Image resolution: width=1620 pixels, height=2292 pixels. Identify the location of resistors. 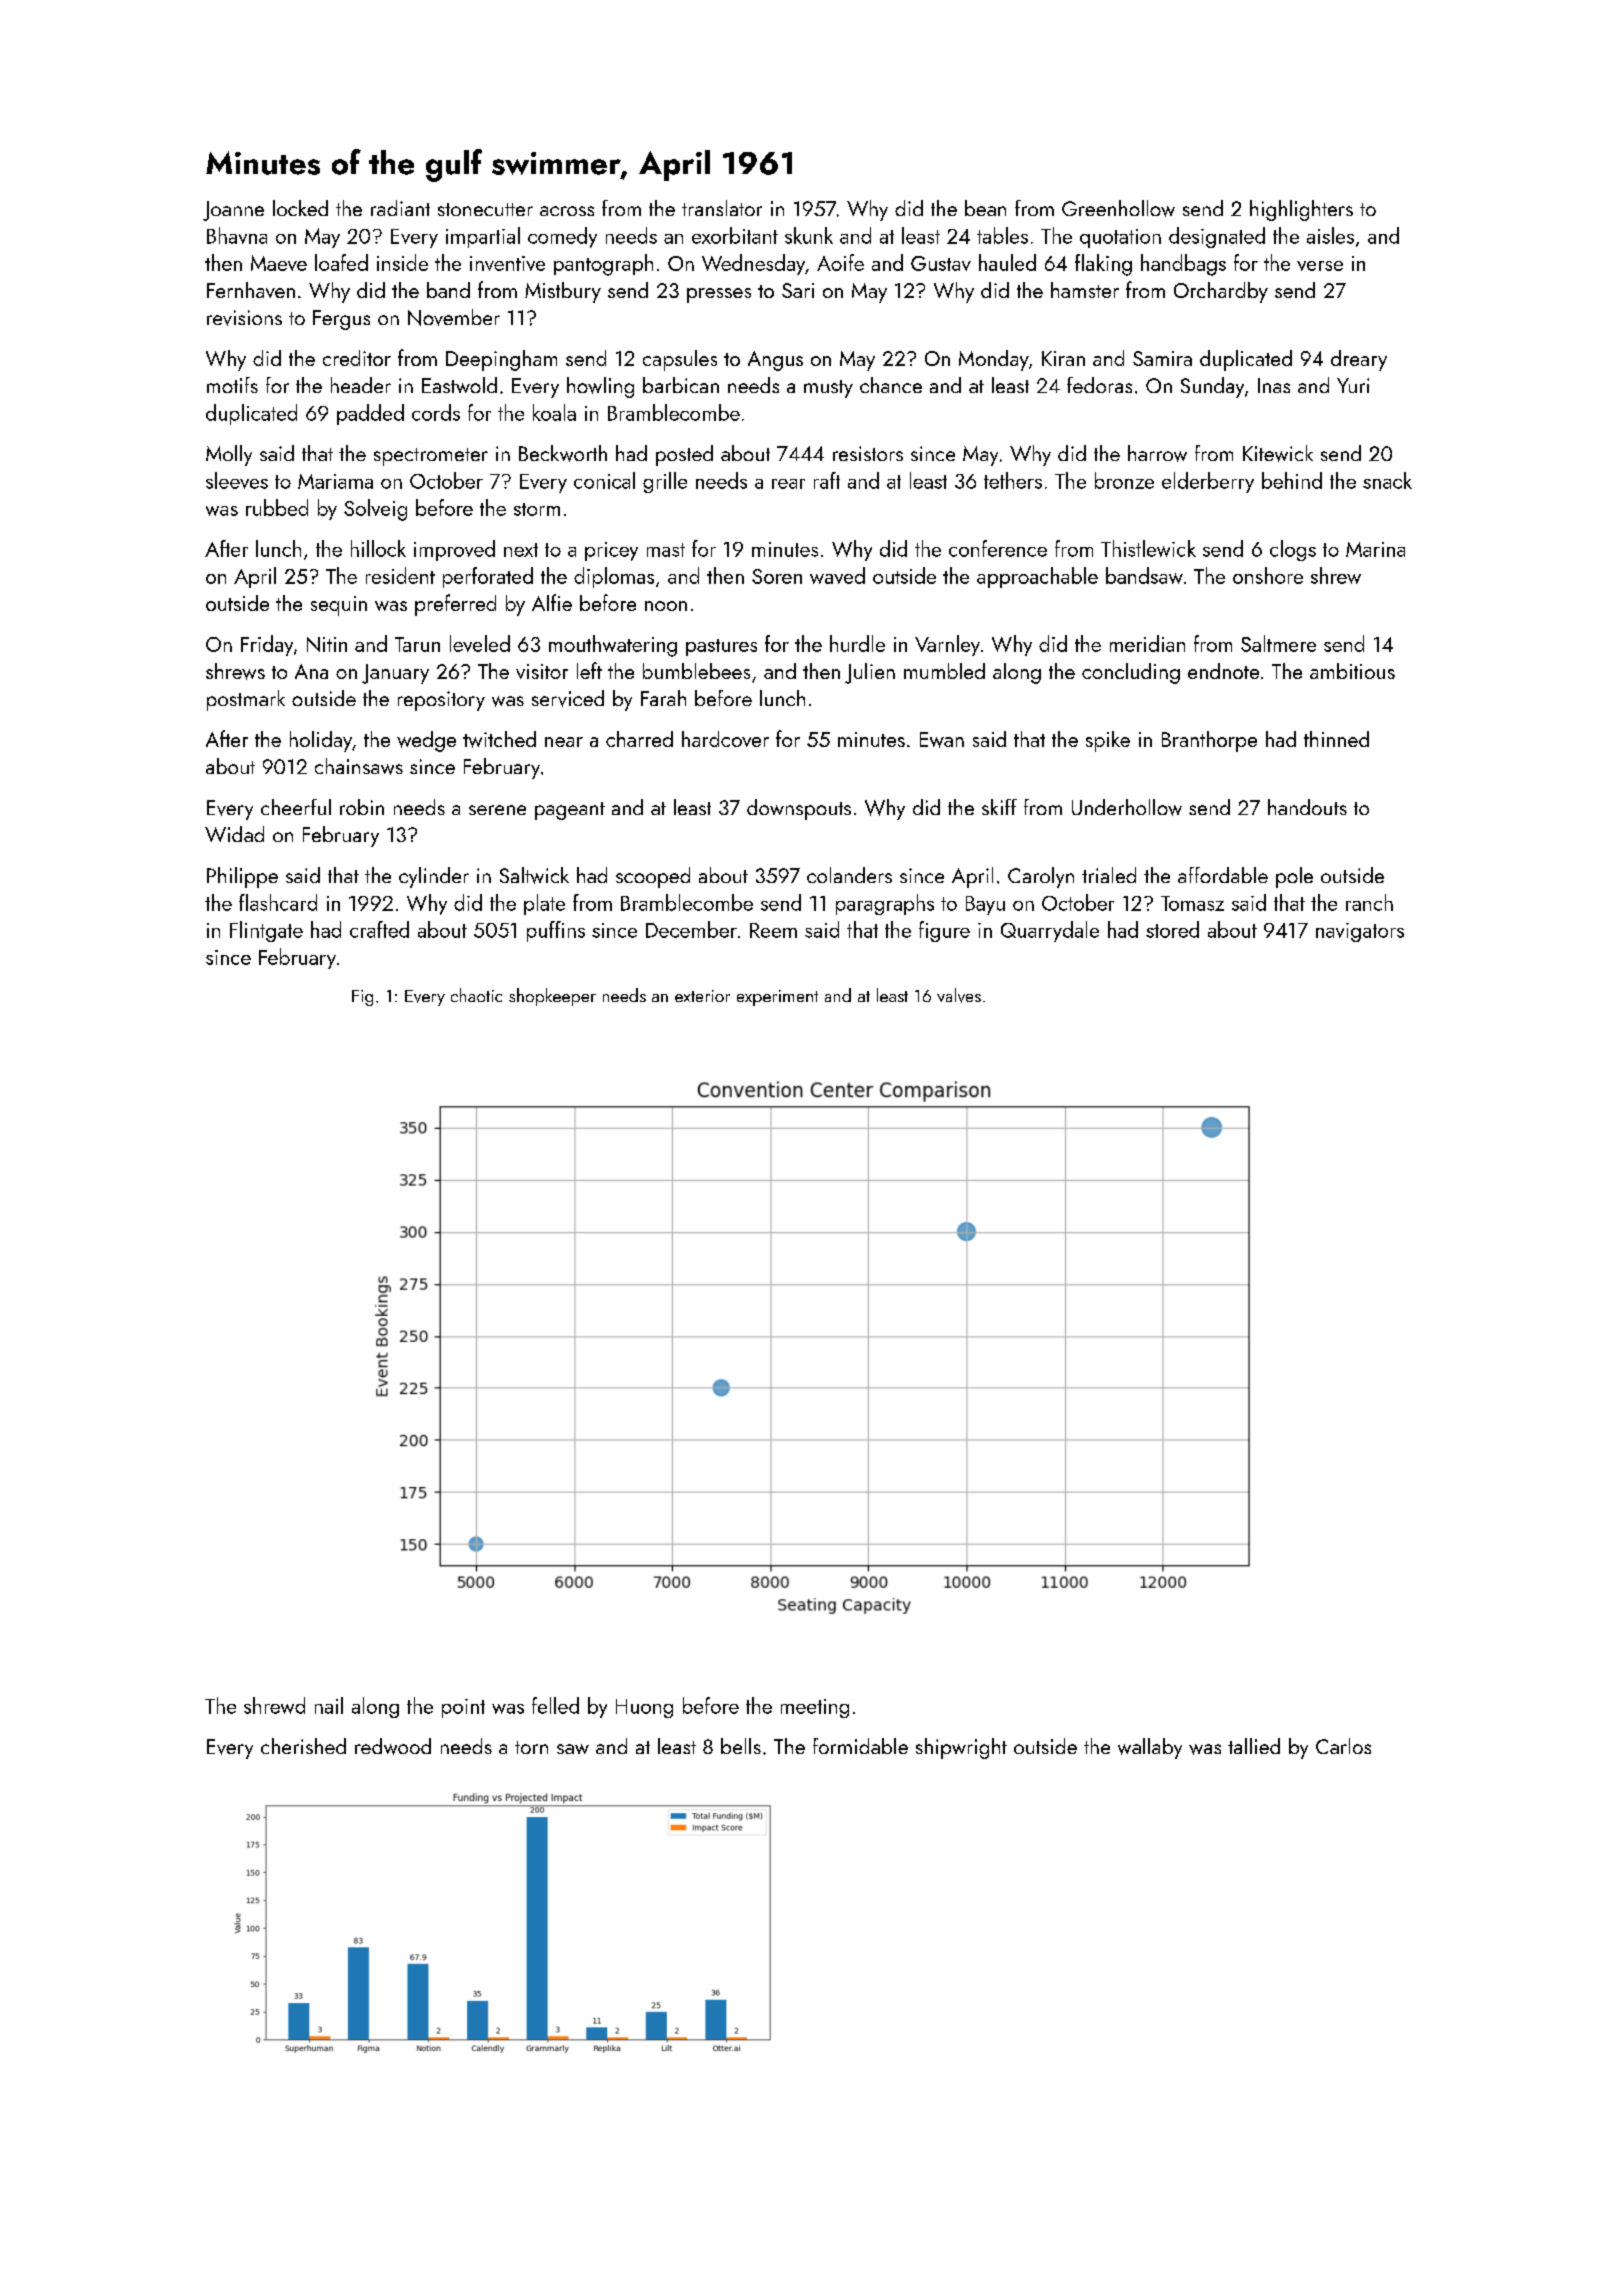
(868, 453).
